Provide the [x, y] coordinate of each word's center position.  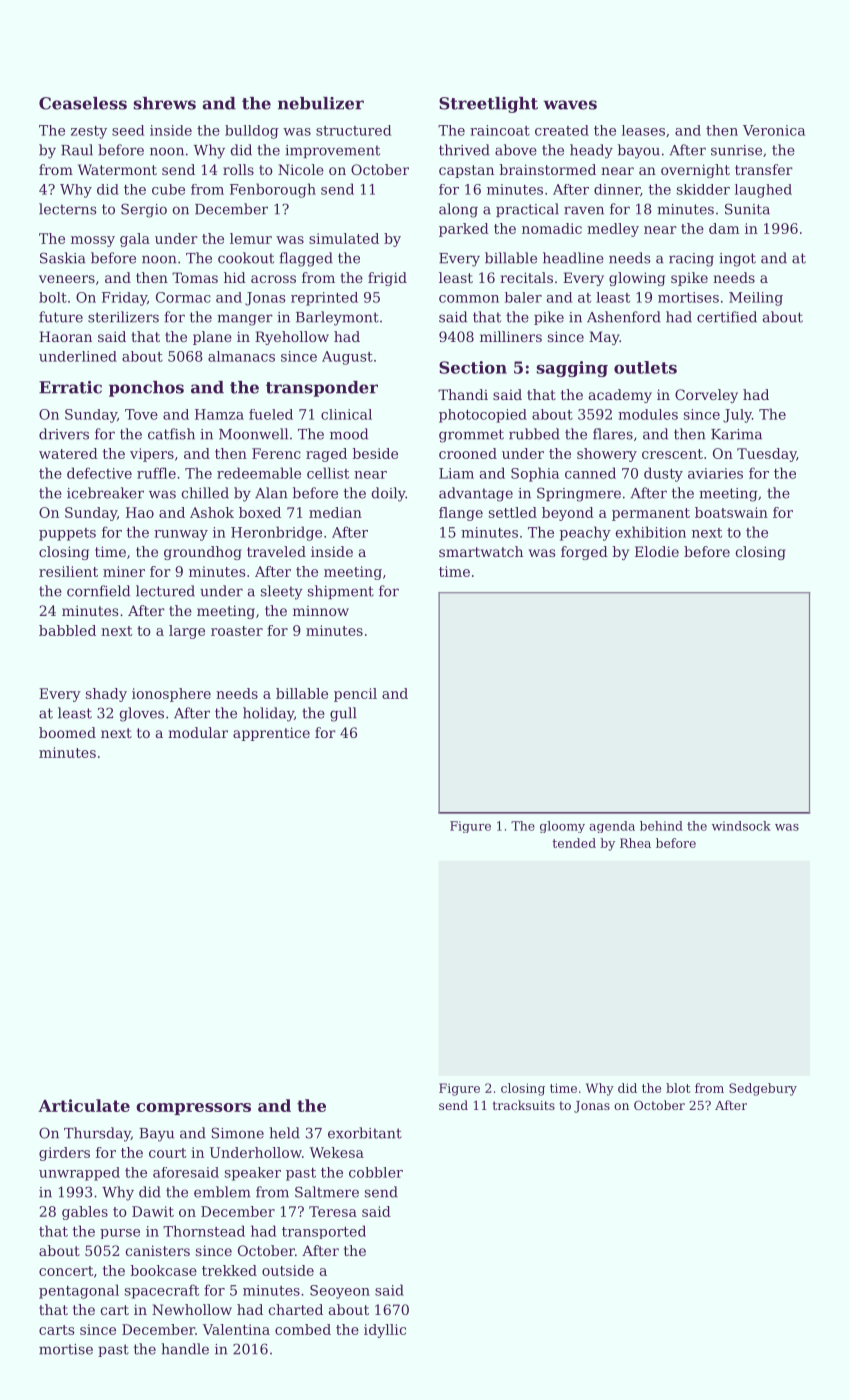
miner [124, 571]
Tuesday [767, 455]
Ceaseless [83, 103]
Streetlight [488, 105]
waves [570, 105]
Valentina [236, 1329]
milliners [511, 336]
